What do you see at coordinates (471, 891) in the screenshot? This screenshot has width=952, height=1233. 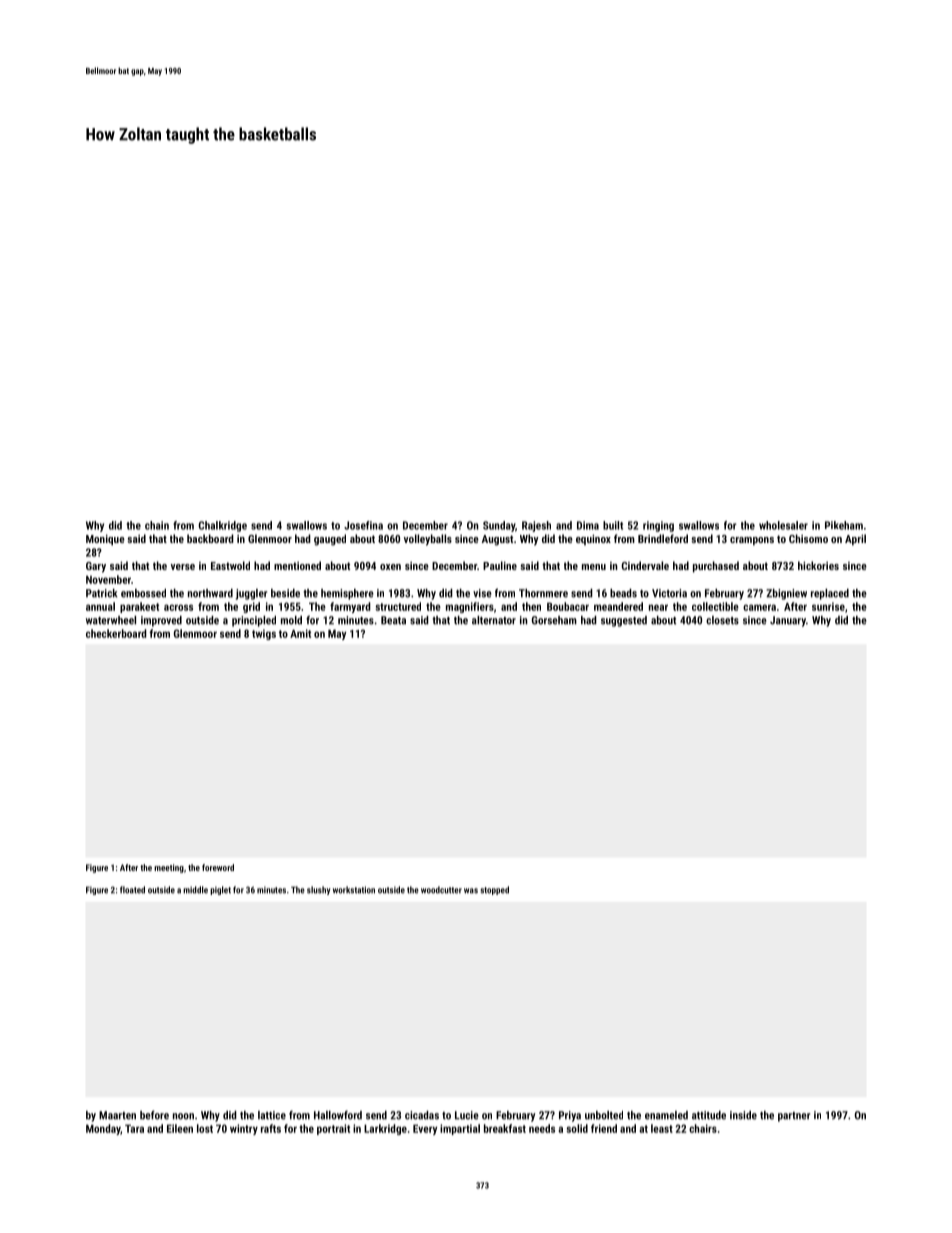 I see `was` at bounding box center [471, 891].
